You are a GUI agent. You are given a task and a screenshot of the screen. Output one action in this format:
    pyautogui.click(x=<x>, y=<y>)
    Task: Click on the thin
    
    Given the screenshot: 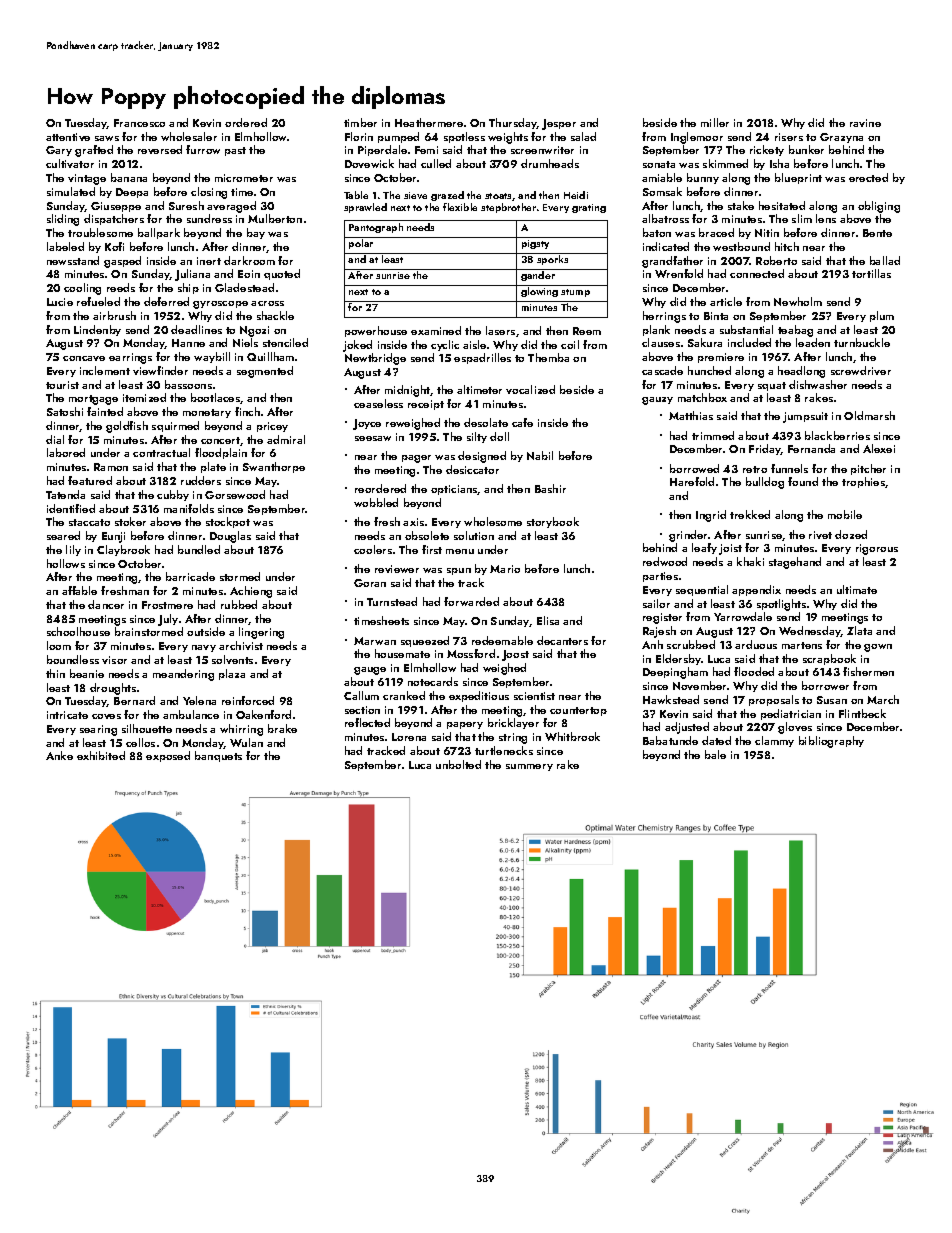 What is the action you would take?
    pyautogui.click(x=55, y=673)
